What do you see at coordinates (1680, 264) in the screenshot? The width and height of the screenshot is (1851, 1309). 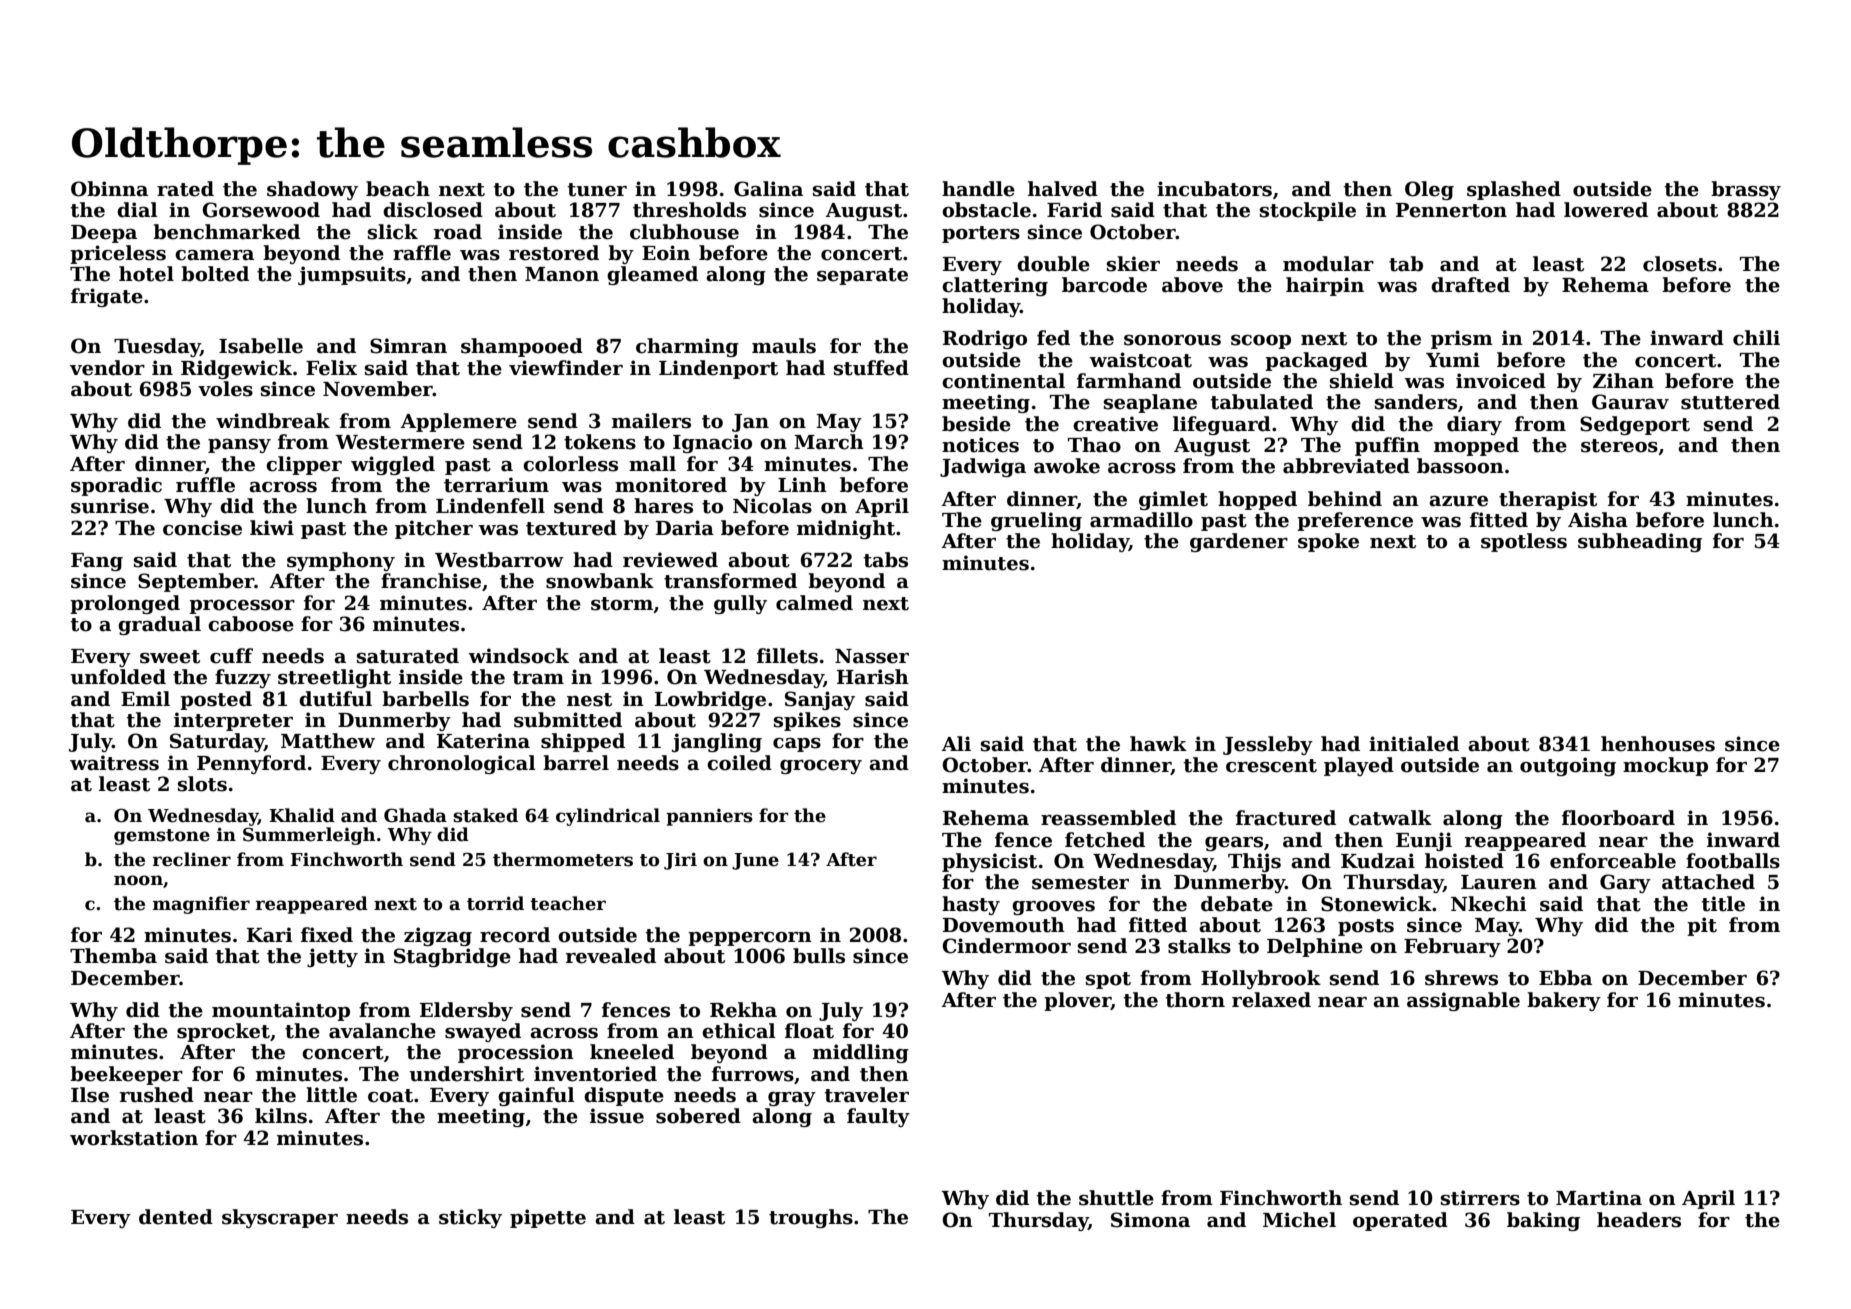 I see `closets` at bounding box center [1680, 264].
